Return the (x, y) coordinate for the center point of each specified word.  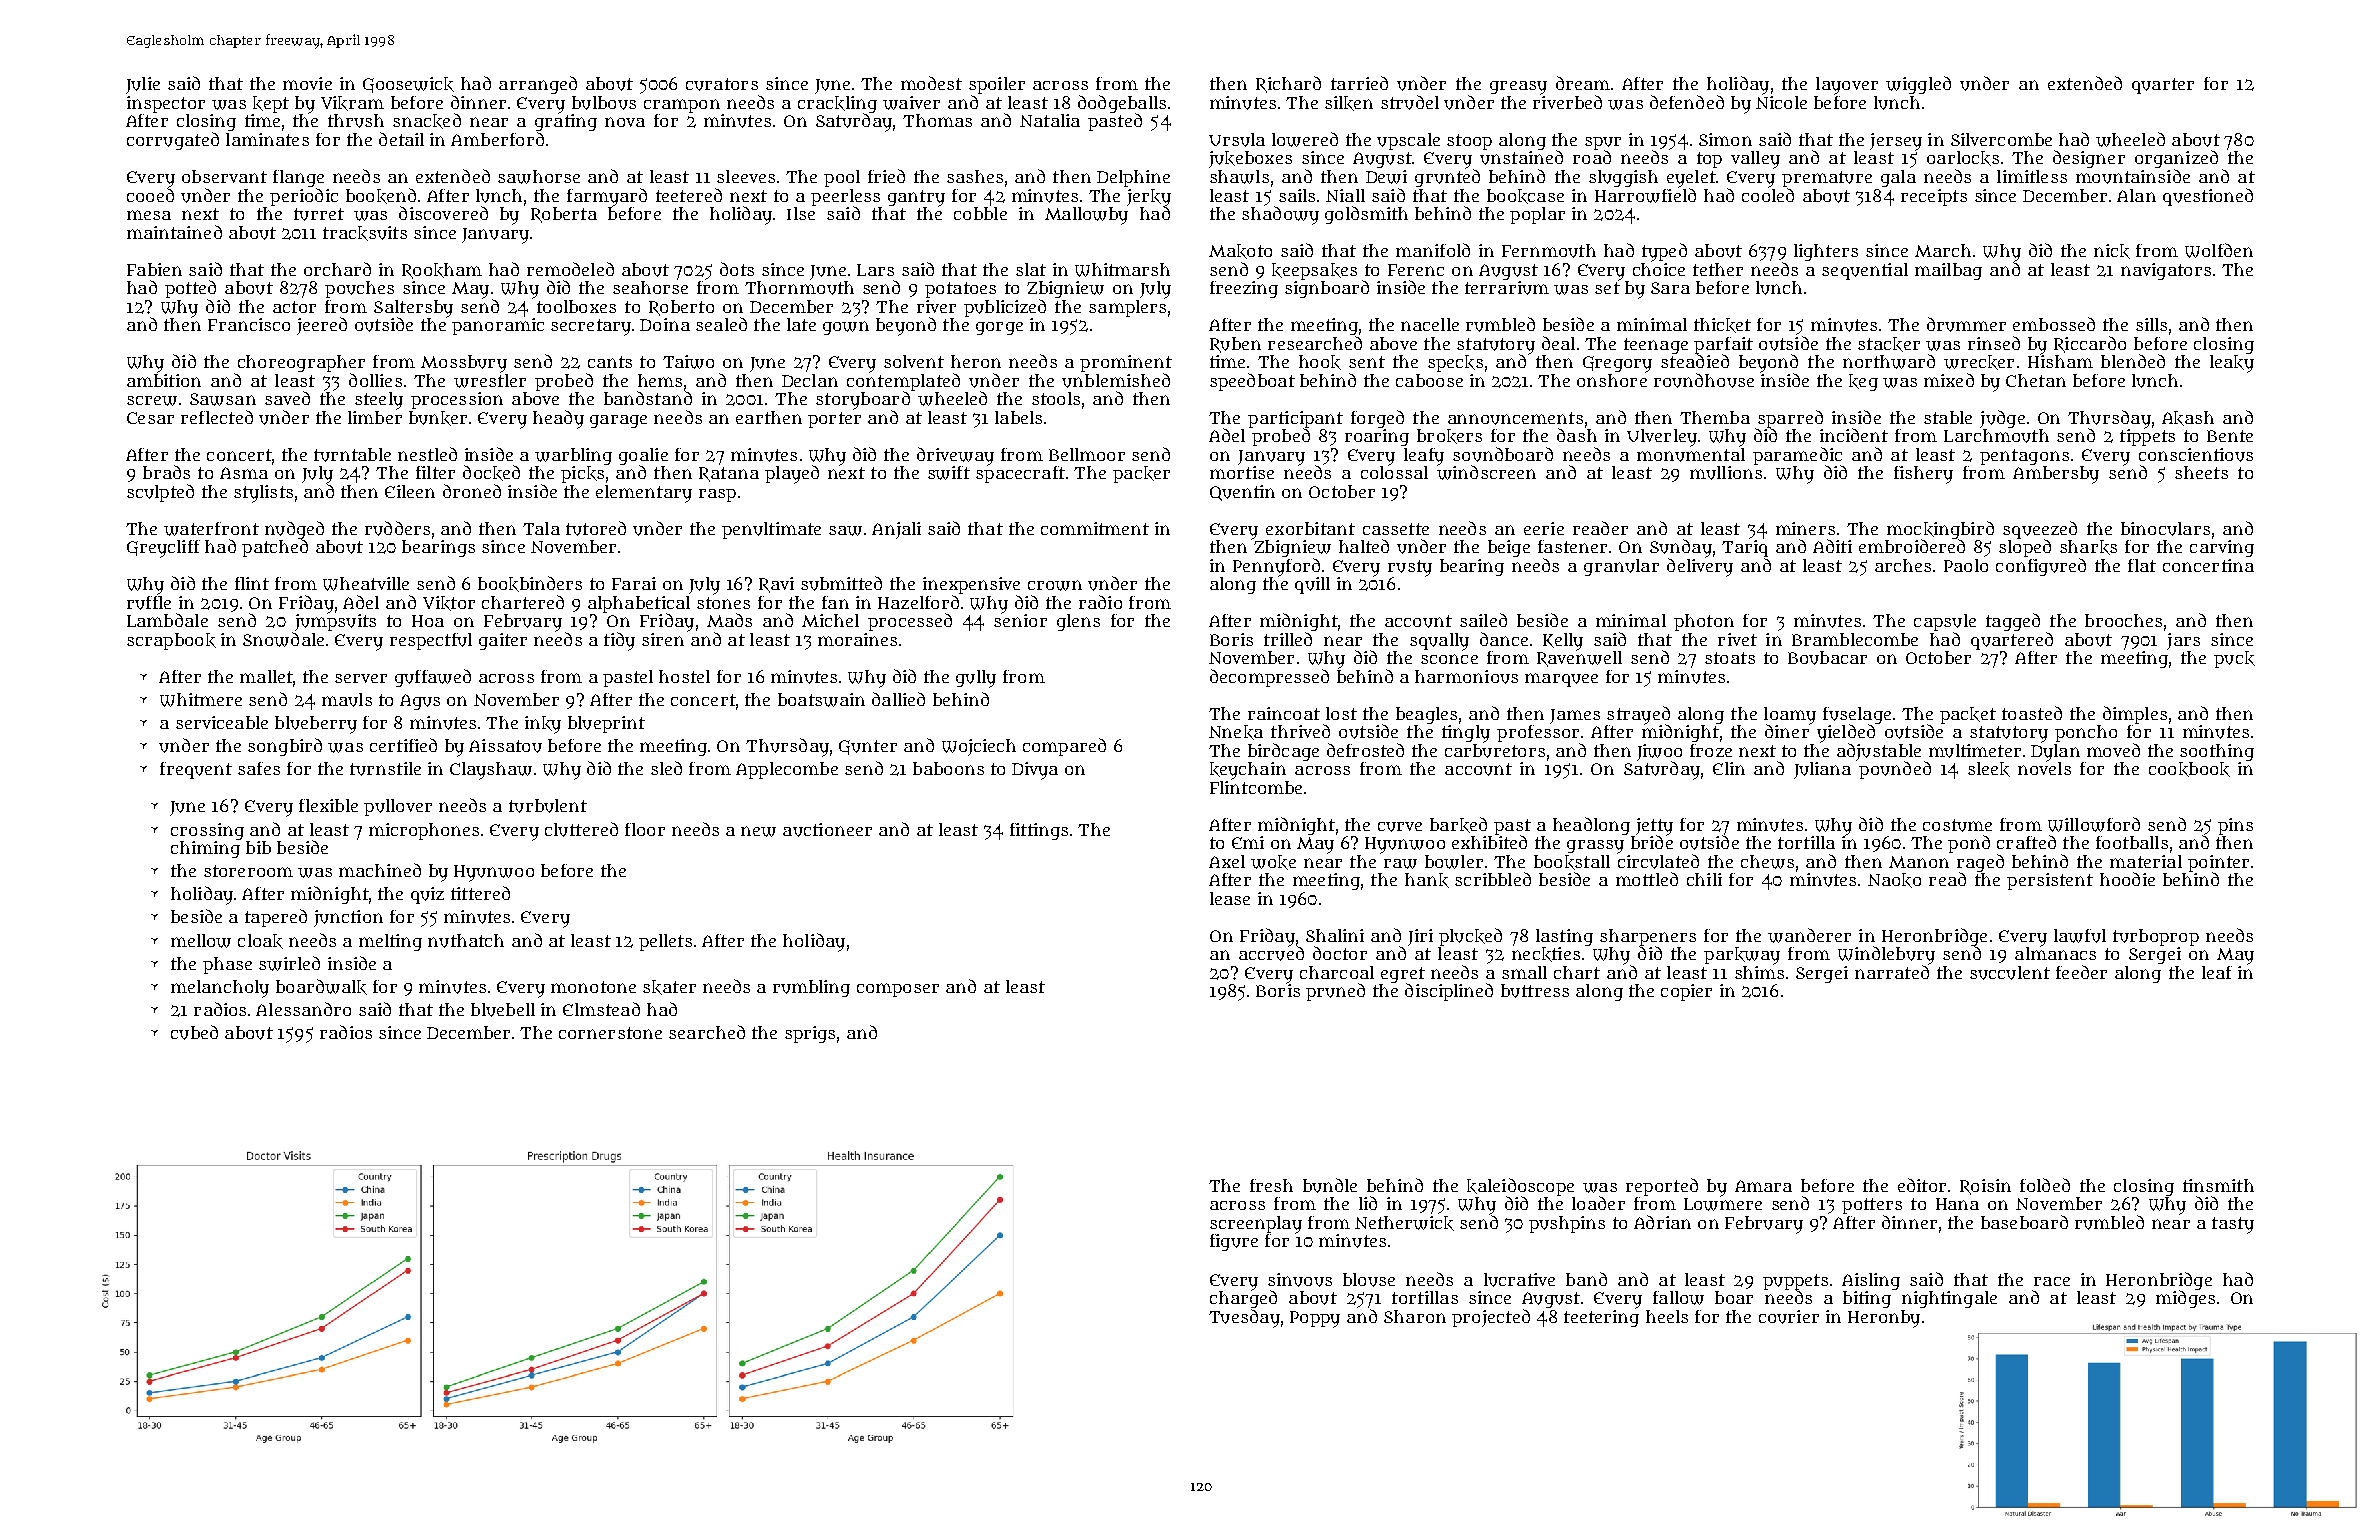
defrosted (1365, 750)
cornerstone (610, 1033)
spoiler (997, 85)
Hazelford (918, 602)
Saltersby (413, 308)
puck (2234, 659)
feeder (2081, 972)
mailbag (1948, 271)
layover (1847, 86)
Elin (1729, 768)
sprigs (810, 1034)
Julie (143, 85)
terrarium (1507, 288)
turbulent (548, 806)
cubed (194, 1032)
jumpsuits (335, 622)
